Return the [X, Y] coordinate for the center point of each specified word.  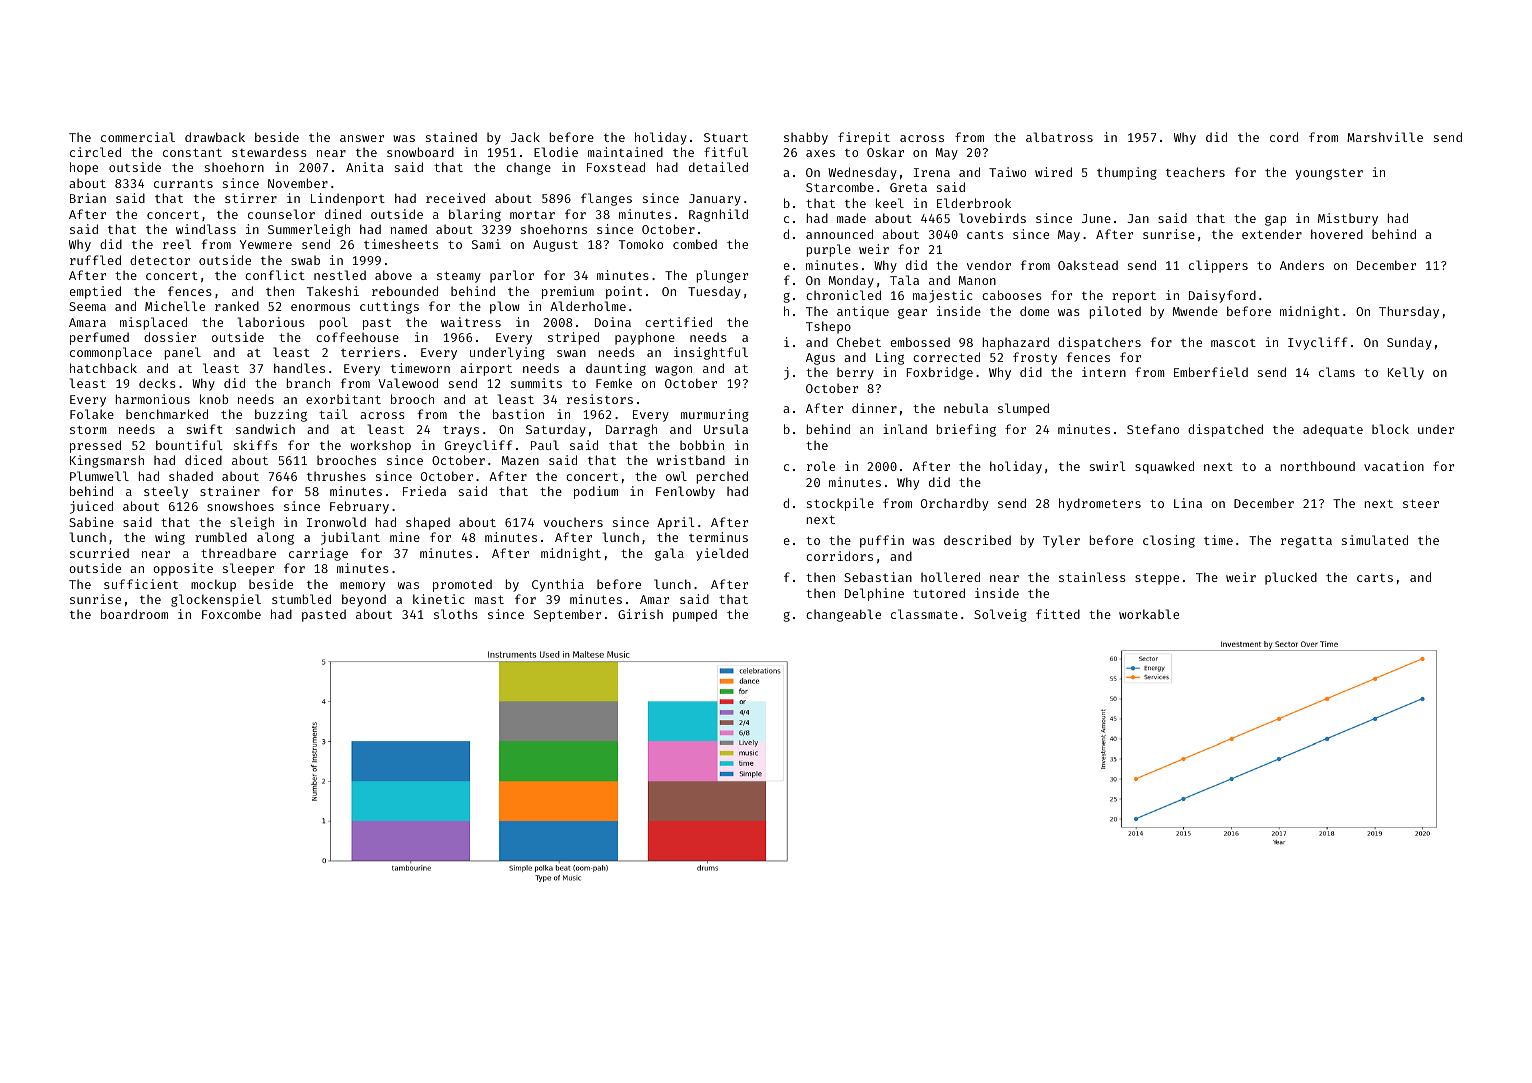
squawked [1164, 467]
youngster [1329, 174]
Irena [932, 172]
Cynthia [558, 585]
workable [1149, 614]
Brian [88, 198]
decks [157, 383]
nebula [966, 408]
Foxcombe [231, 614]
